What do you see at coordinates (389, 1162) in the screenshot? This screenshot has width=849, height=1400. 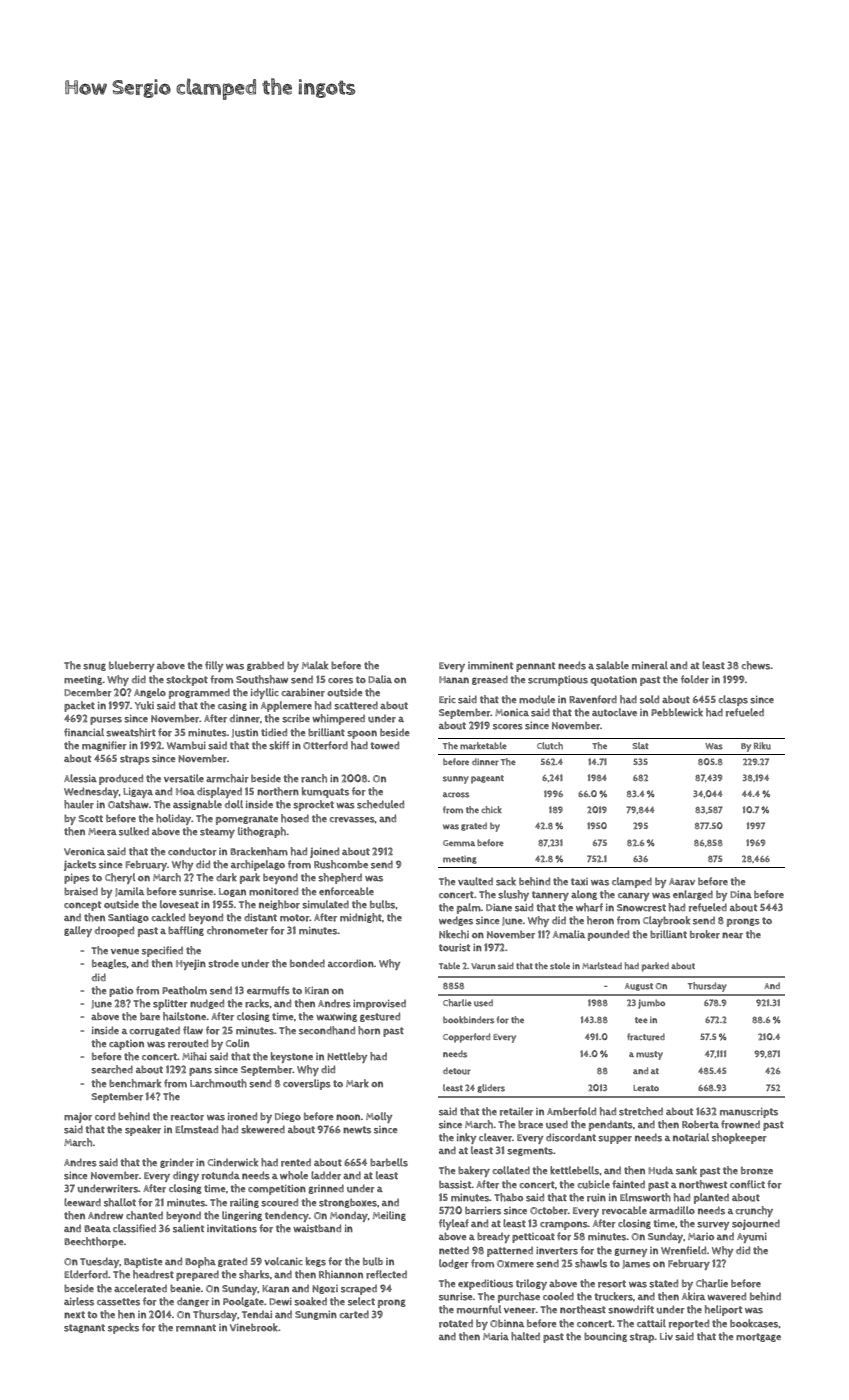 I see `barbells` at bounding box center [389, 1162].
